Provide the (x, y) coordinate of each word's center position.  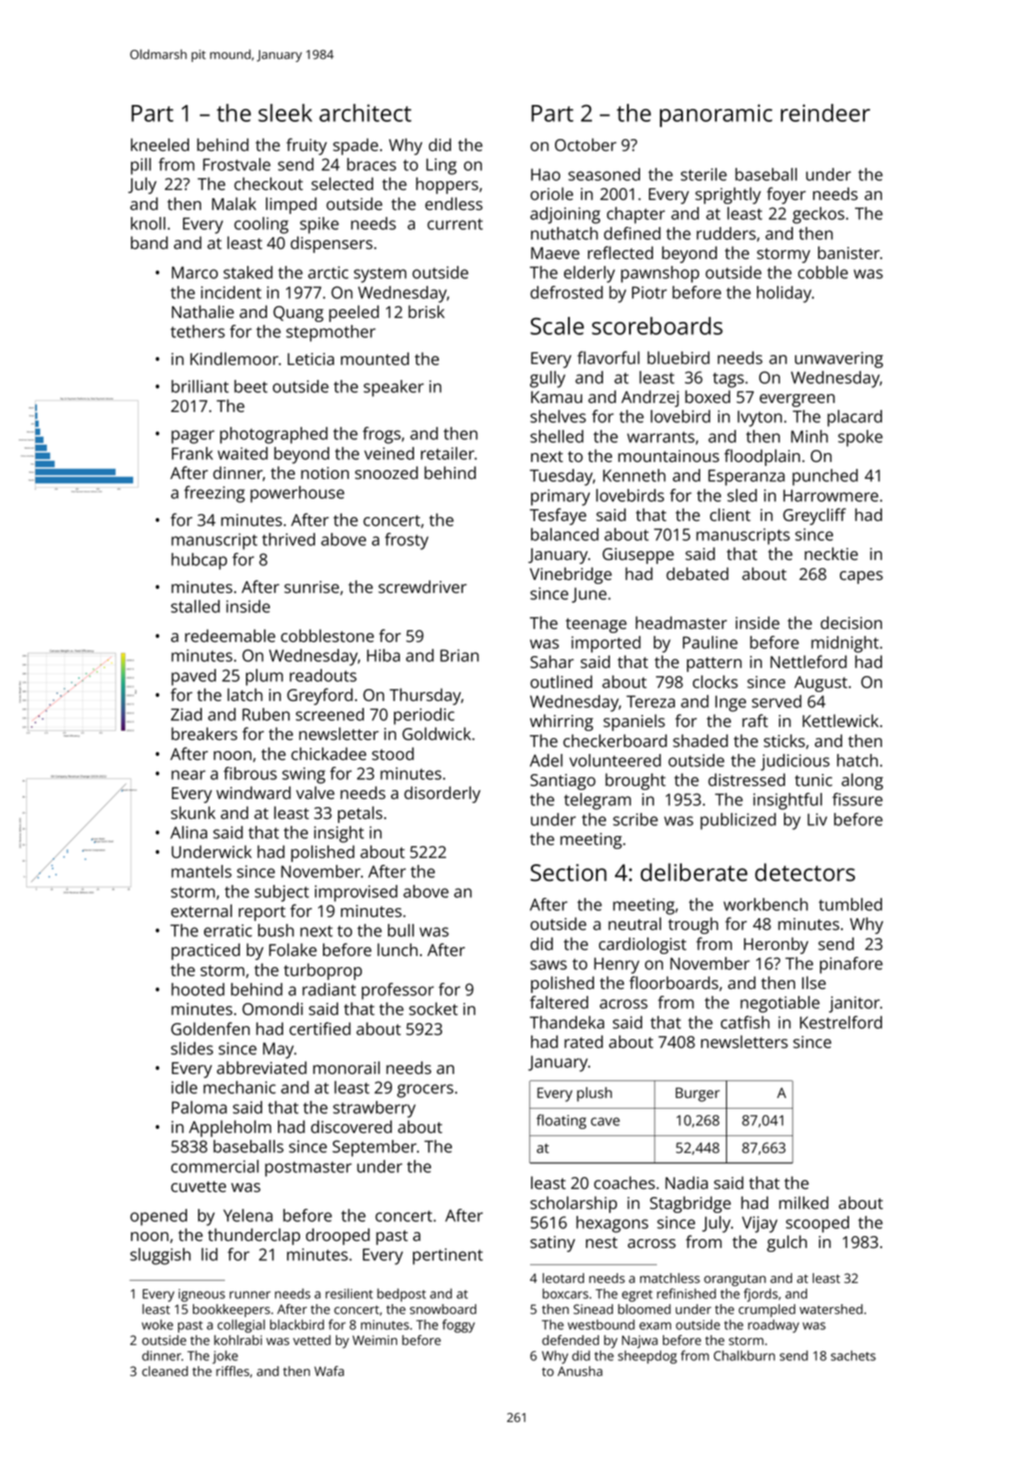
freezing (214, 494)
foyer (786, 195)
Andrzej (650, 398)
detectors (805, 872)
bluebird (678, 357)
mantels (201, 871)
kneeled (160, 144)
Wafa (329, 1371)
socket (433, 1008)
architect (365, 113)
